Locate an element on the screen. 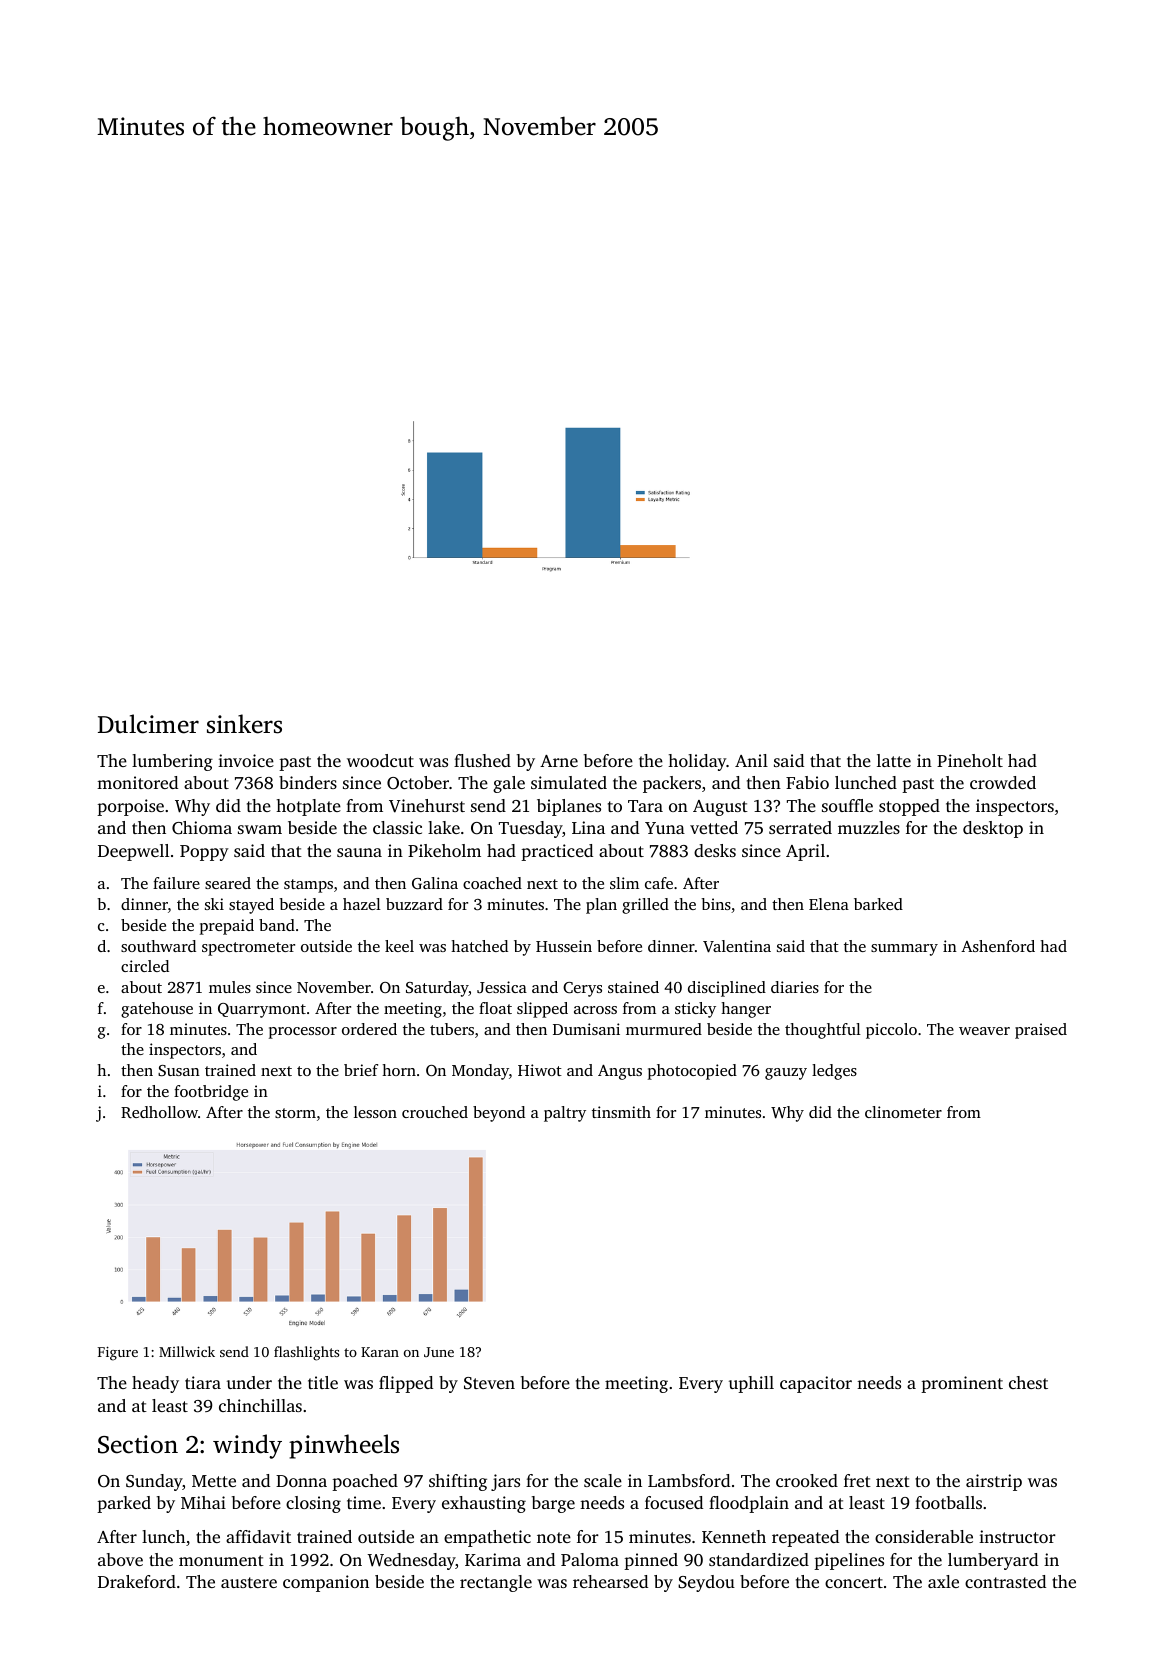 The width and height of the screenshot is (1175, 1661). clinometer is located at coordinates (903, 1112).
